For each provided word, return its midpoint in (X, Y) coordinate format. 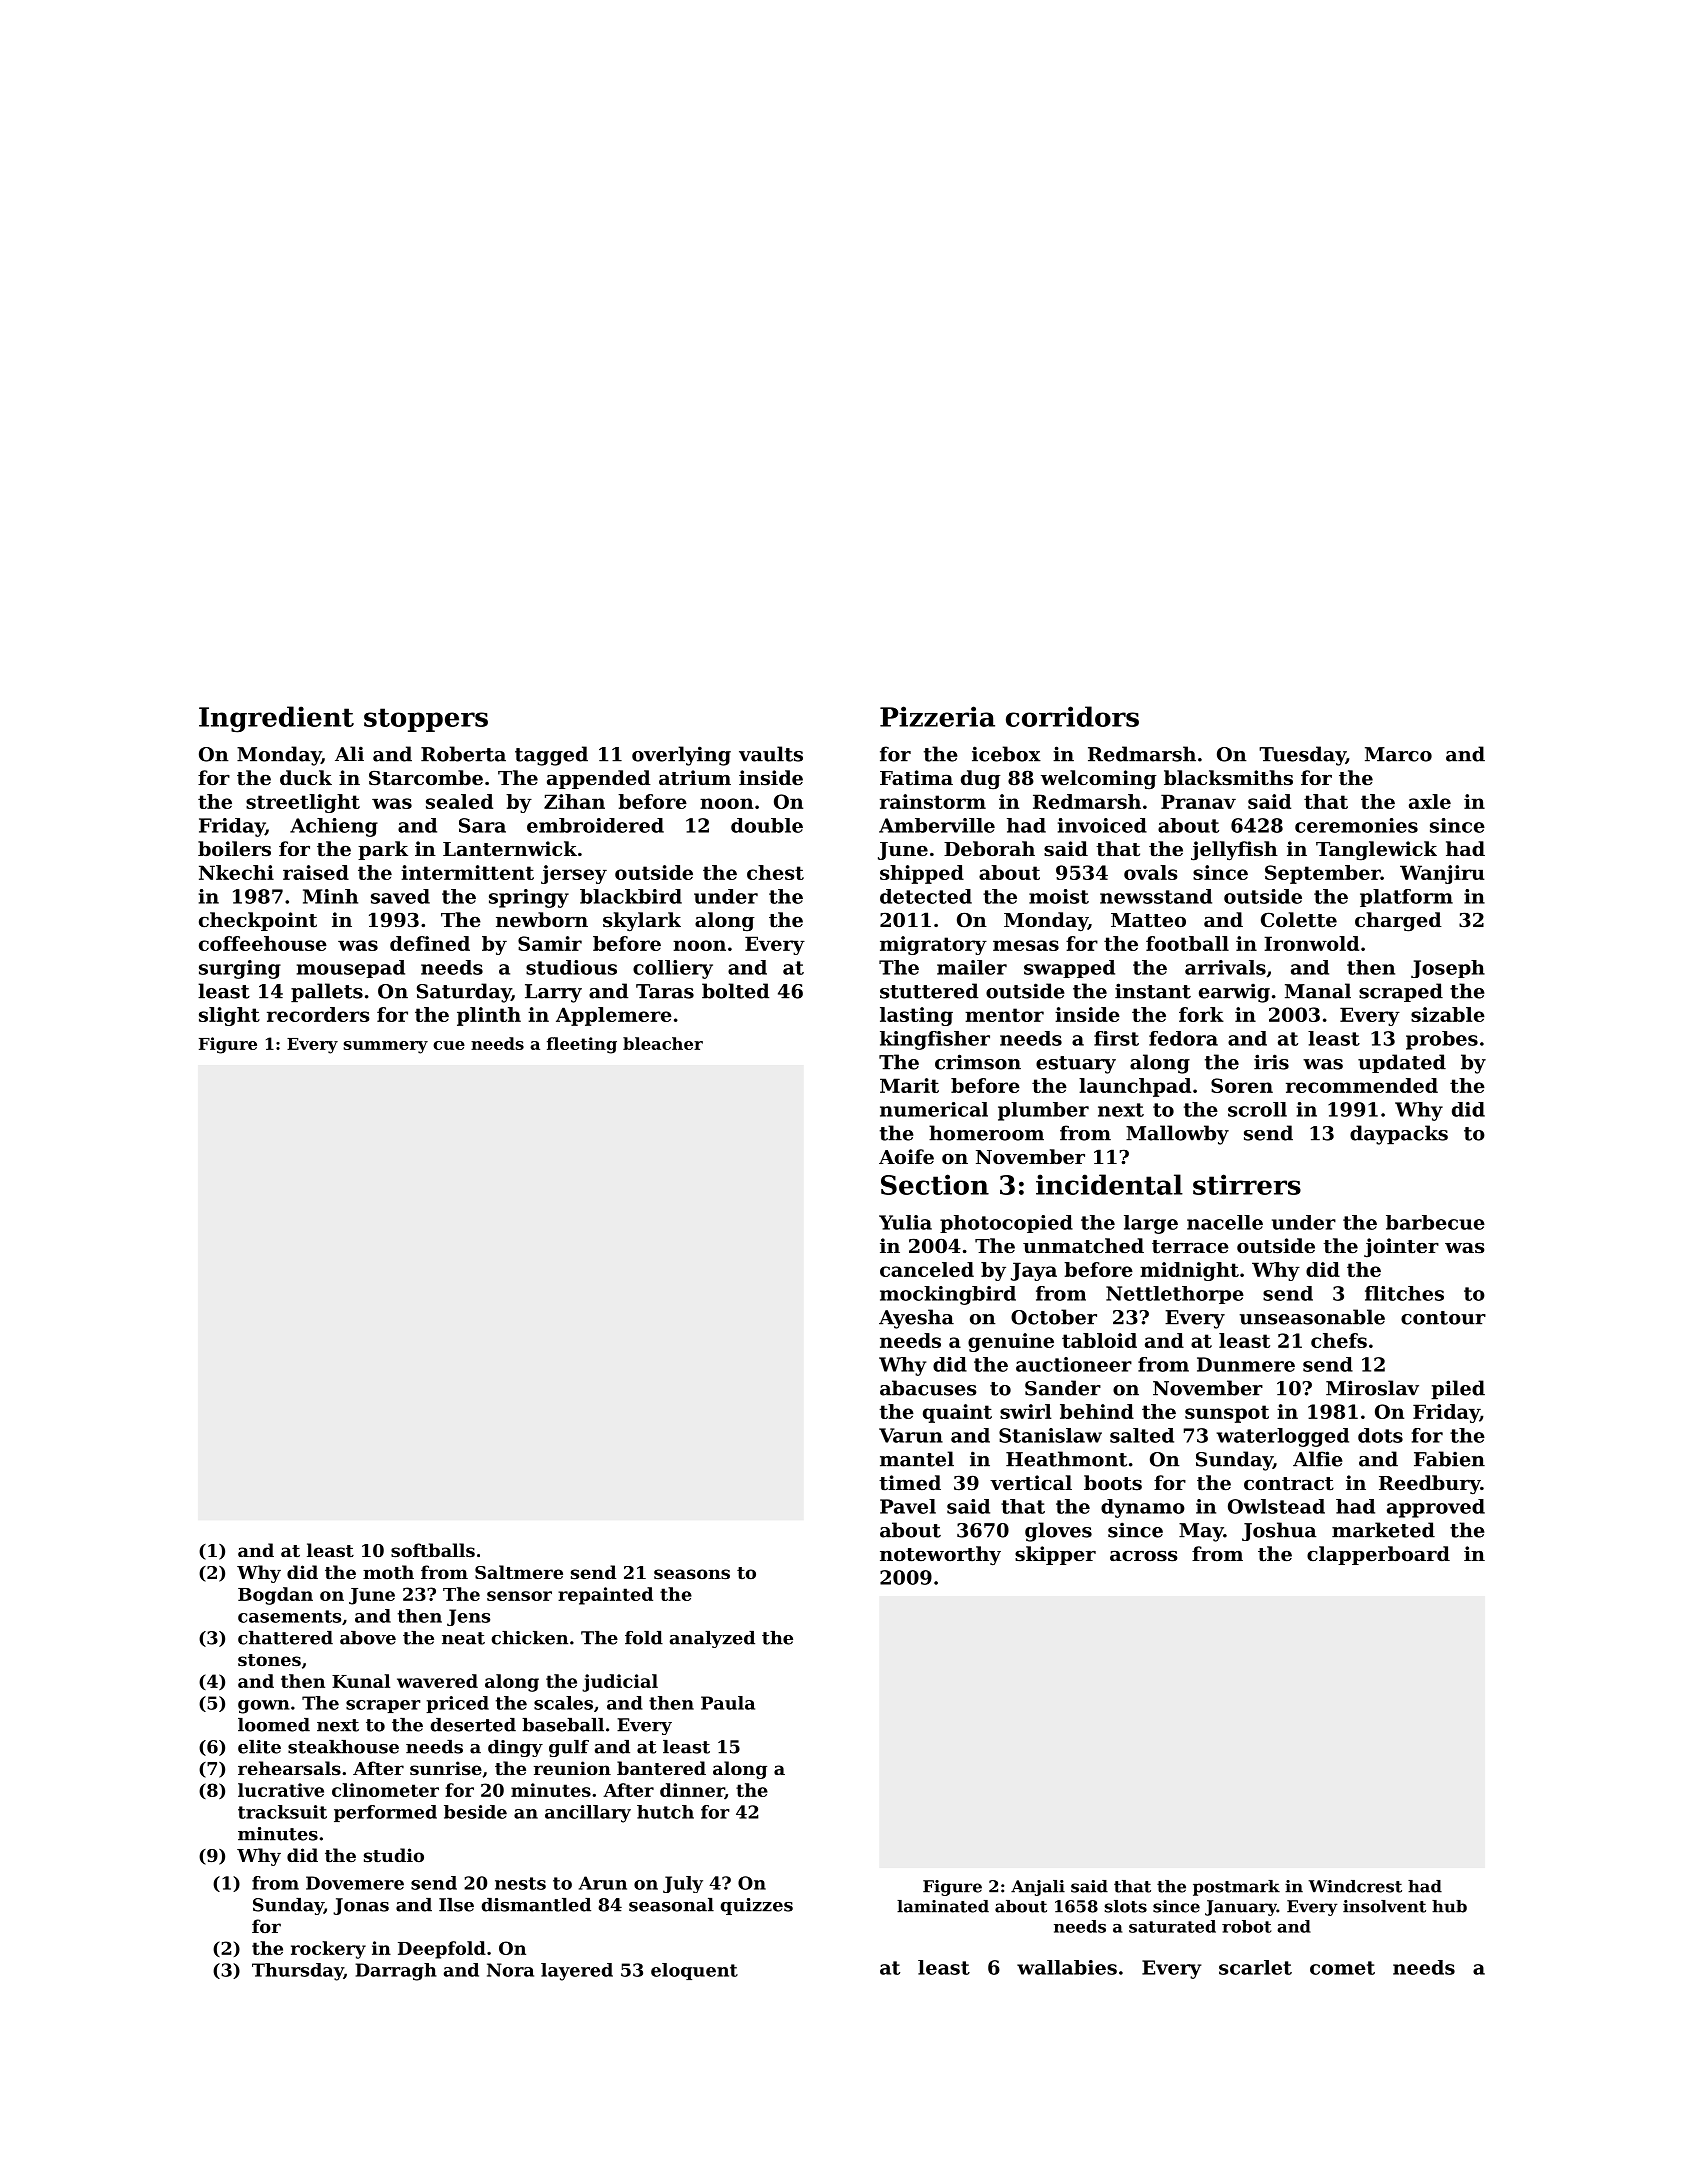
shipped (922, 874)
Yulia (905, 1222)
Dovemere (355, 1883)
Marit (909, 1085)
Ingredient (276, 719)
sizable (1448, 1014)
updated (1402, 1063)
